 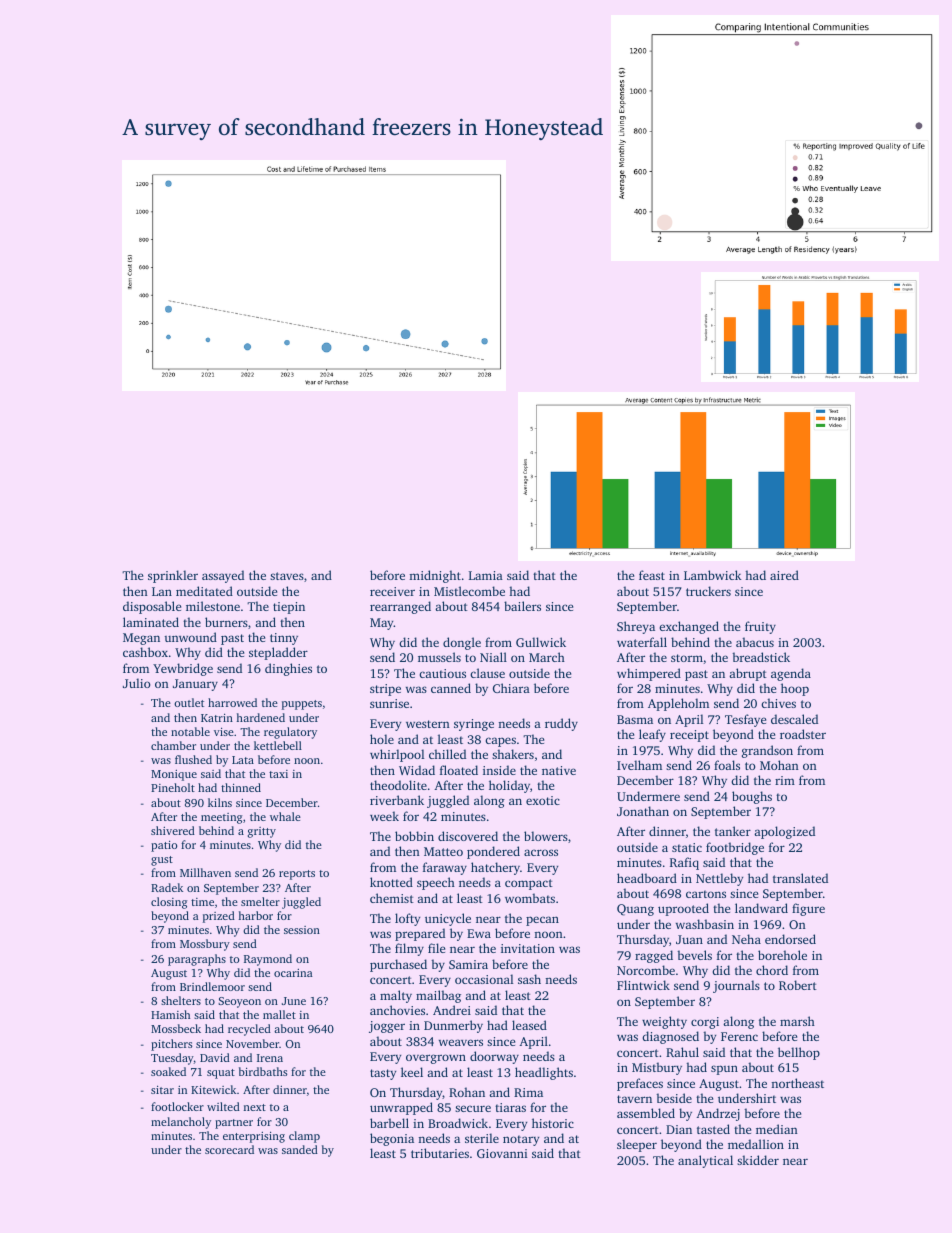 What do you see at coordinates (398, 785) in the screenshot?
I see `theodolite` at bounding box center [398, 785].
